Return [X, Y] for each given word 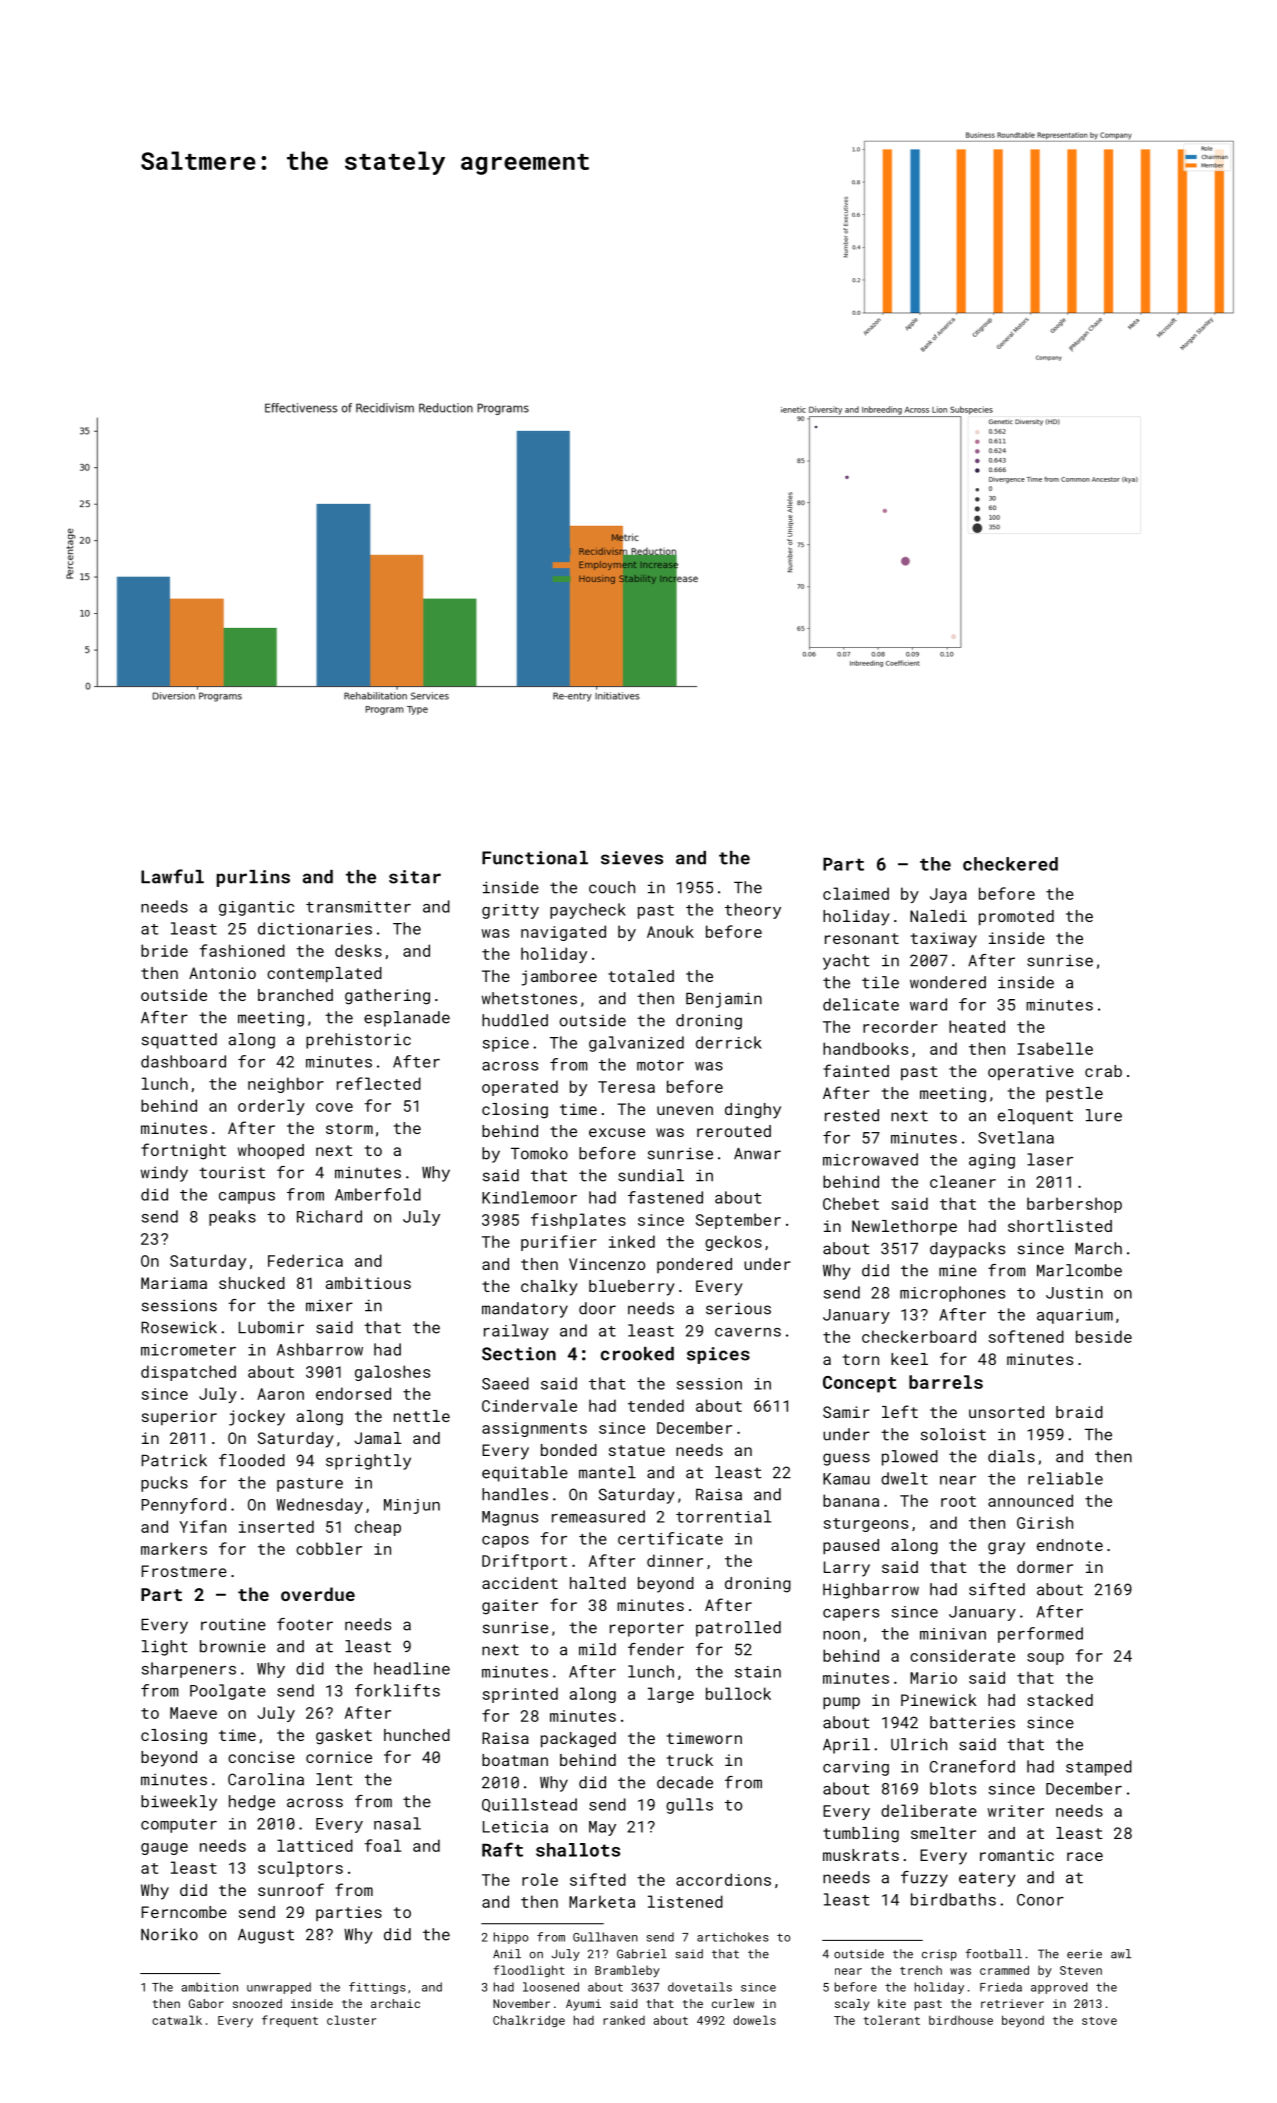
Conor [1040, 1900]
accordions [723, 1879]
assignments [534, 1429]
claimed [856, 893]
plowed [910, 1458]
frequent [290, 2021]
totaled [641, 976]
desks [358, 950]
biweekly [179, 1803]
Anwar [757, 1154]
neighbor [286, 1085]
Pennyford [184, 1506]
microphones [952, 1294]
